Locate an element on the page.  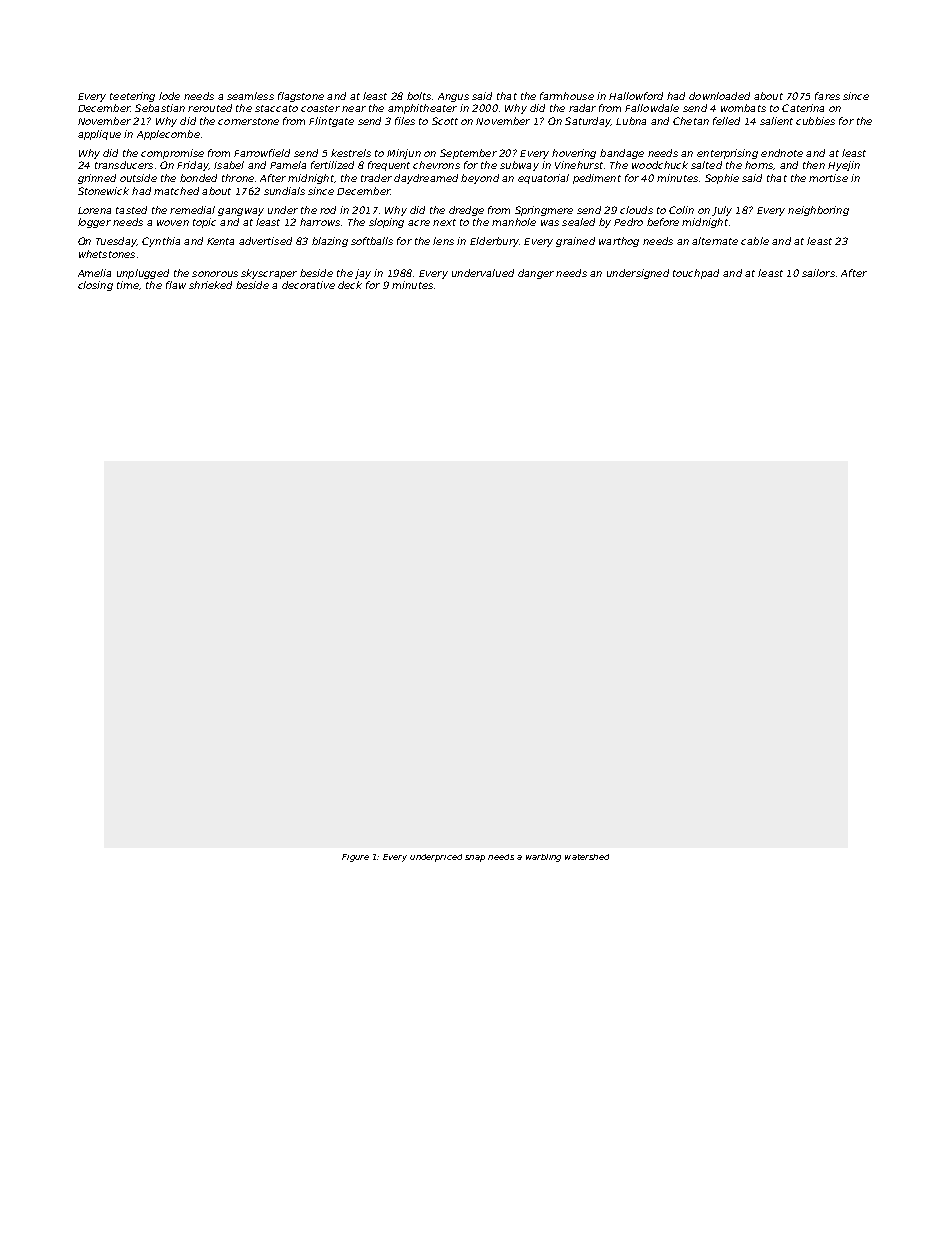
Angus is located at coordinates (453, 97).
